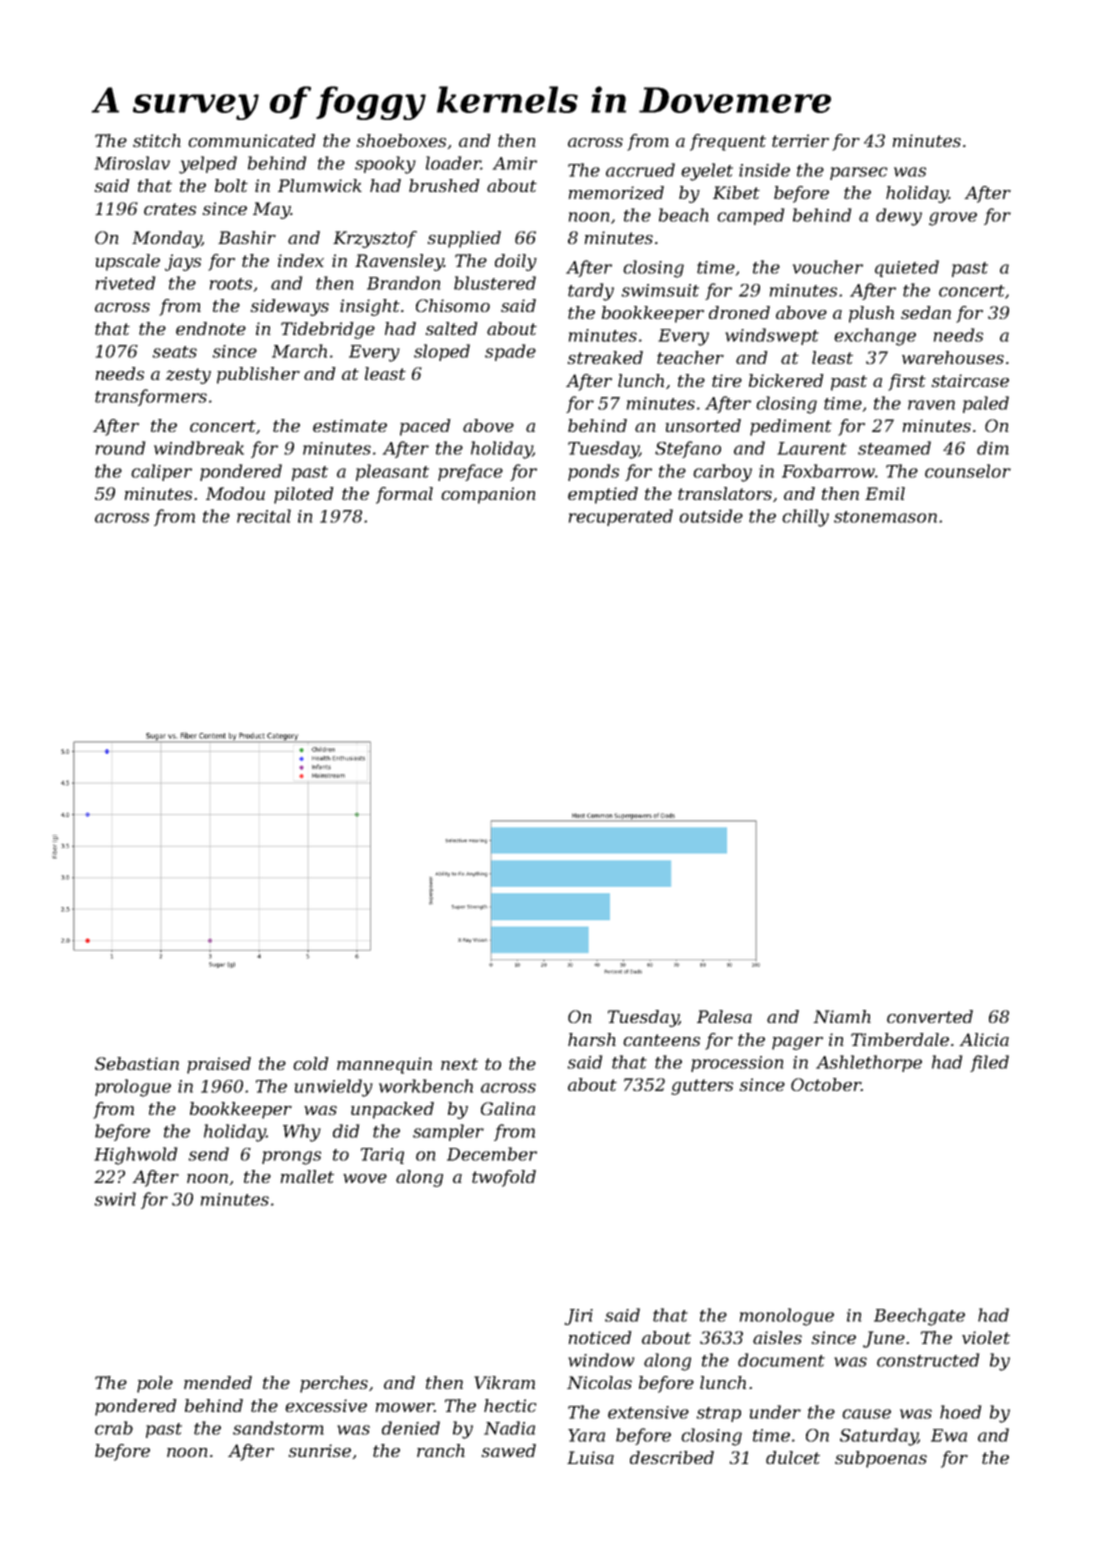  Describe the element at coordinates (724, 1016) in the screenshot. I see `Palesa` at that location.
